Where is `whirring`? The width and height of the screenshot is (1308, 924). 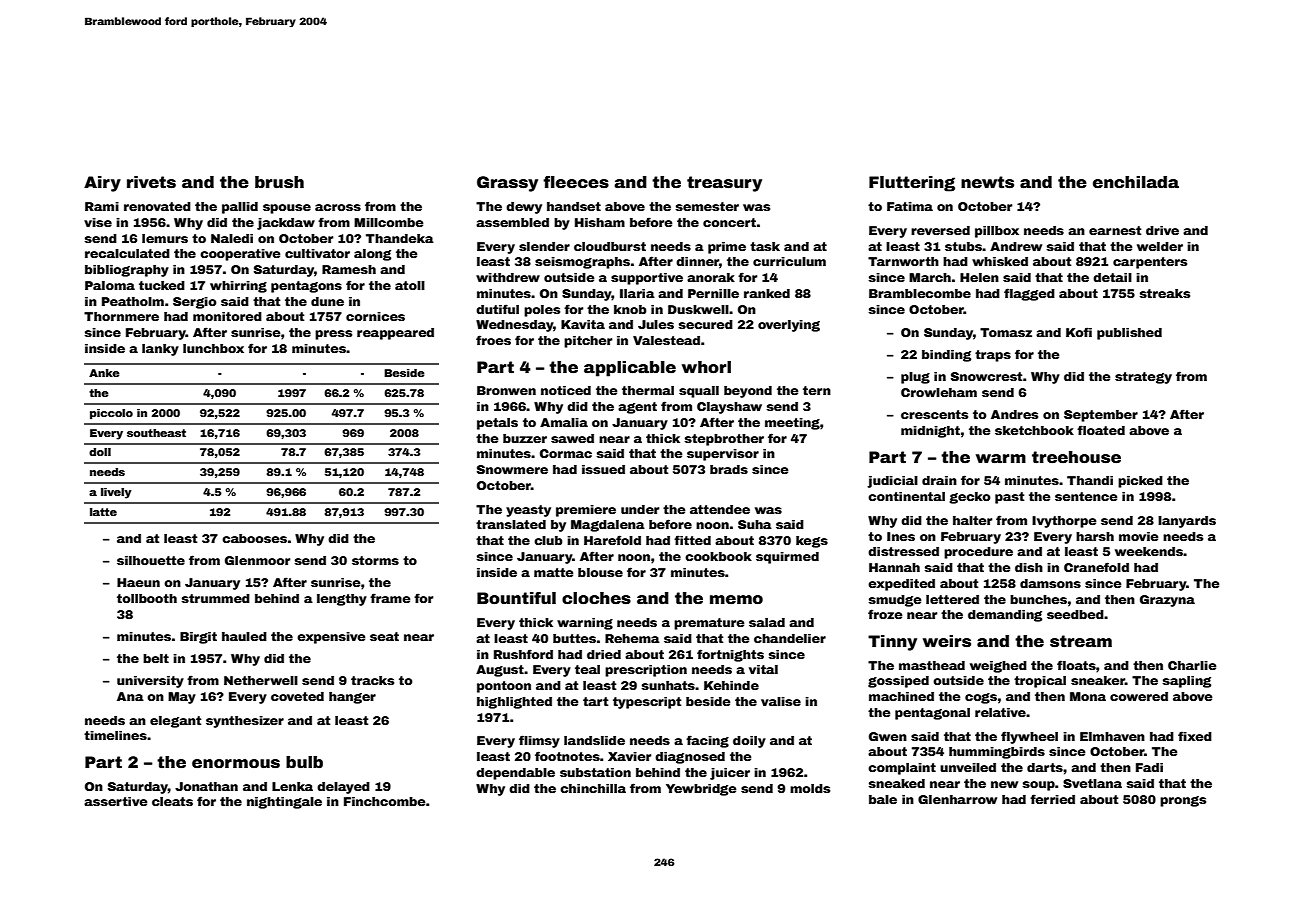
whirring is located at coordinates (238, 287).
